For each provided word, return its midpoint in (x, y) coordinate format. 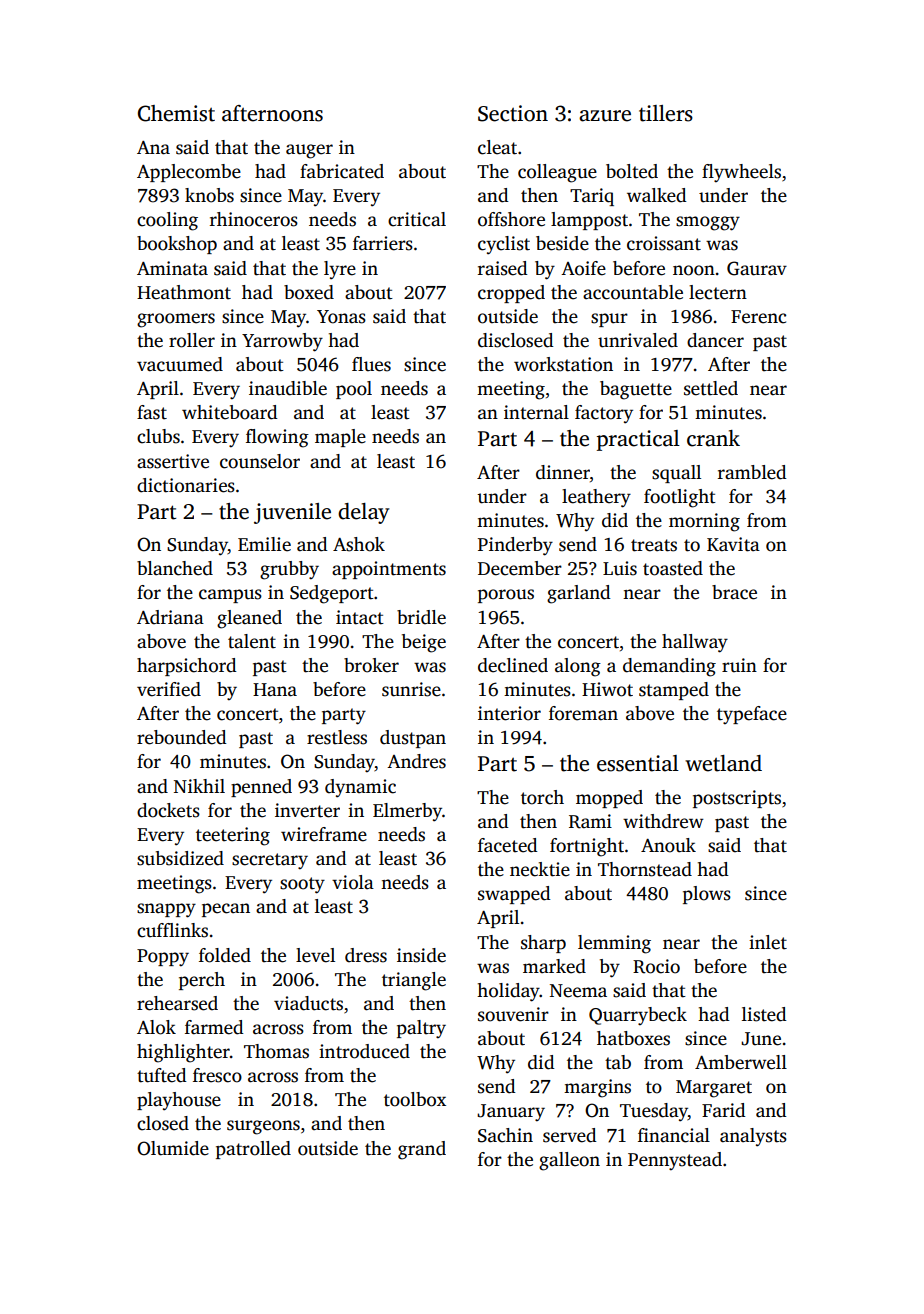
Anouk (668, 845)
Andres (416, 761)
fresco (217, 1075)
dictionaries (186, 485)
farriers (383, 243)
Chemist (176, 113)
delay (363, 513)
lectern (718, 292)
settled (711, 388)
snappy (166, 910)
